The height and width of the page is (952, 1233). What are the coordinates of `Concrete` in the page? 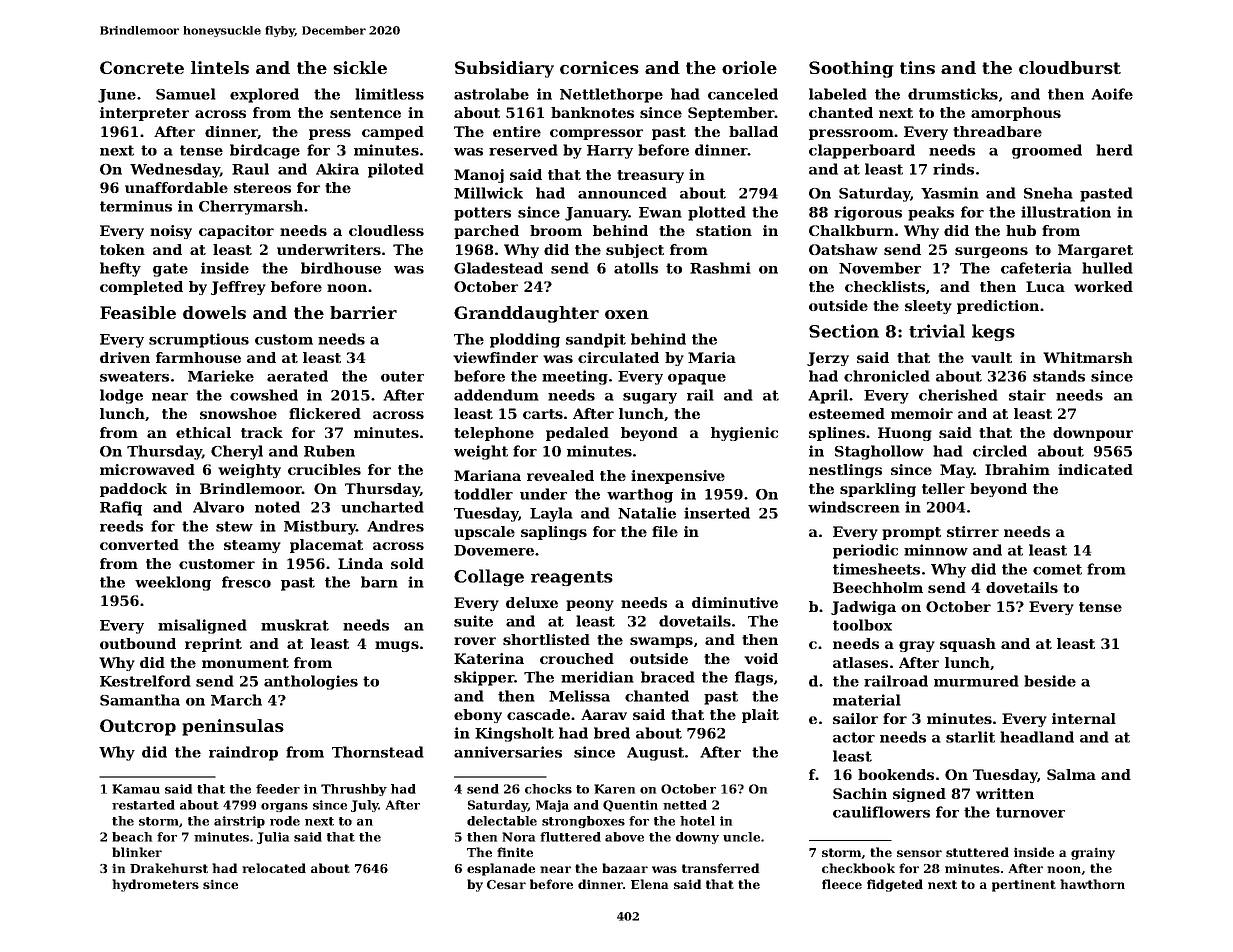 It's located at (142, 67).
